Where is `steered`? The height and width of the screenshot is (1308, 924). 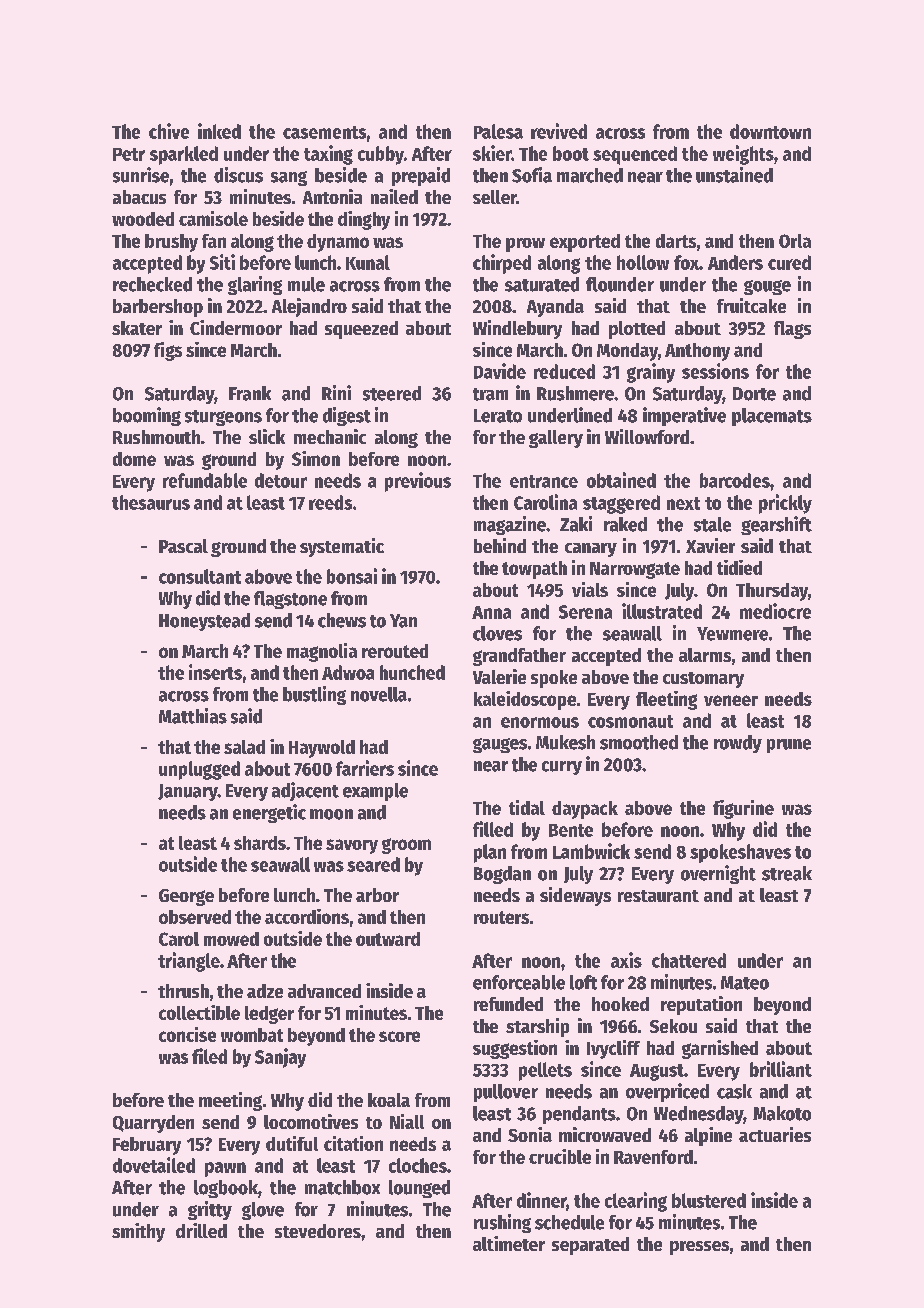 steered is located at coordinates (392, 393).
